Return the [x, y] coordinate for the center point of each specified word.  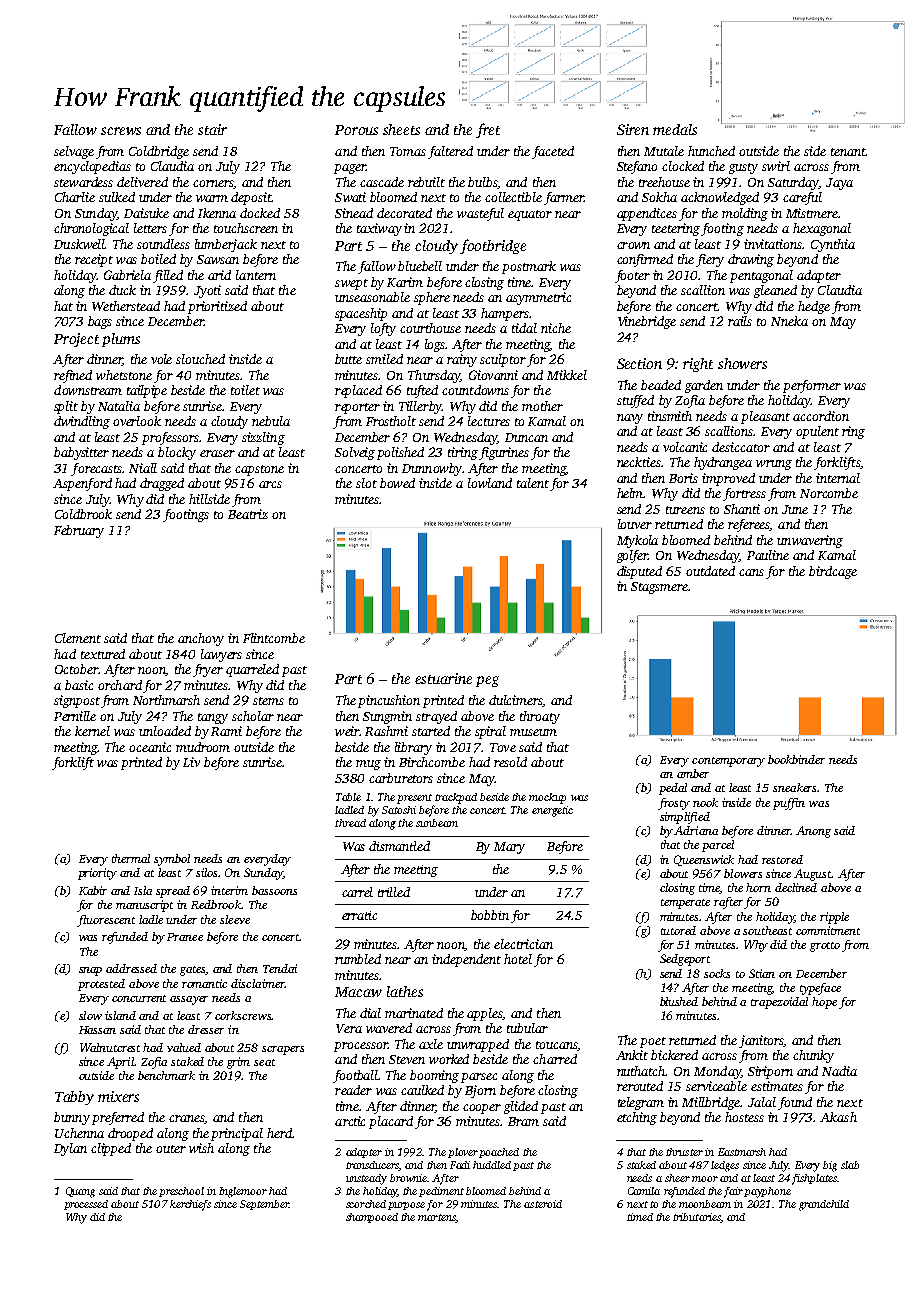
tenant [848, 152]
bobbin [490, 915]
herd [279, 1133]
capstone [259, 470]
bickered [674, 1055]
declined [796, 887]
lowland [490, 483]
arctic [350, 1121]
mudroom [203, 747]
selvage [74, 152]
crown [633, 245]
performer [812, 386]
